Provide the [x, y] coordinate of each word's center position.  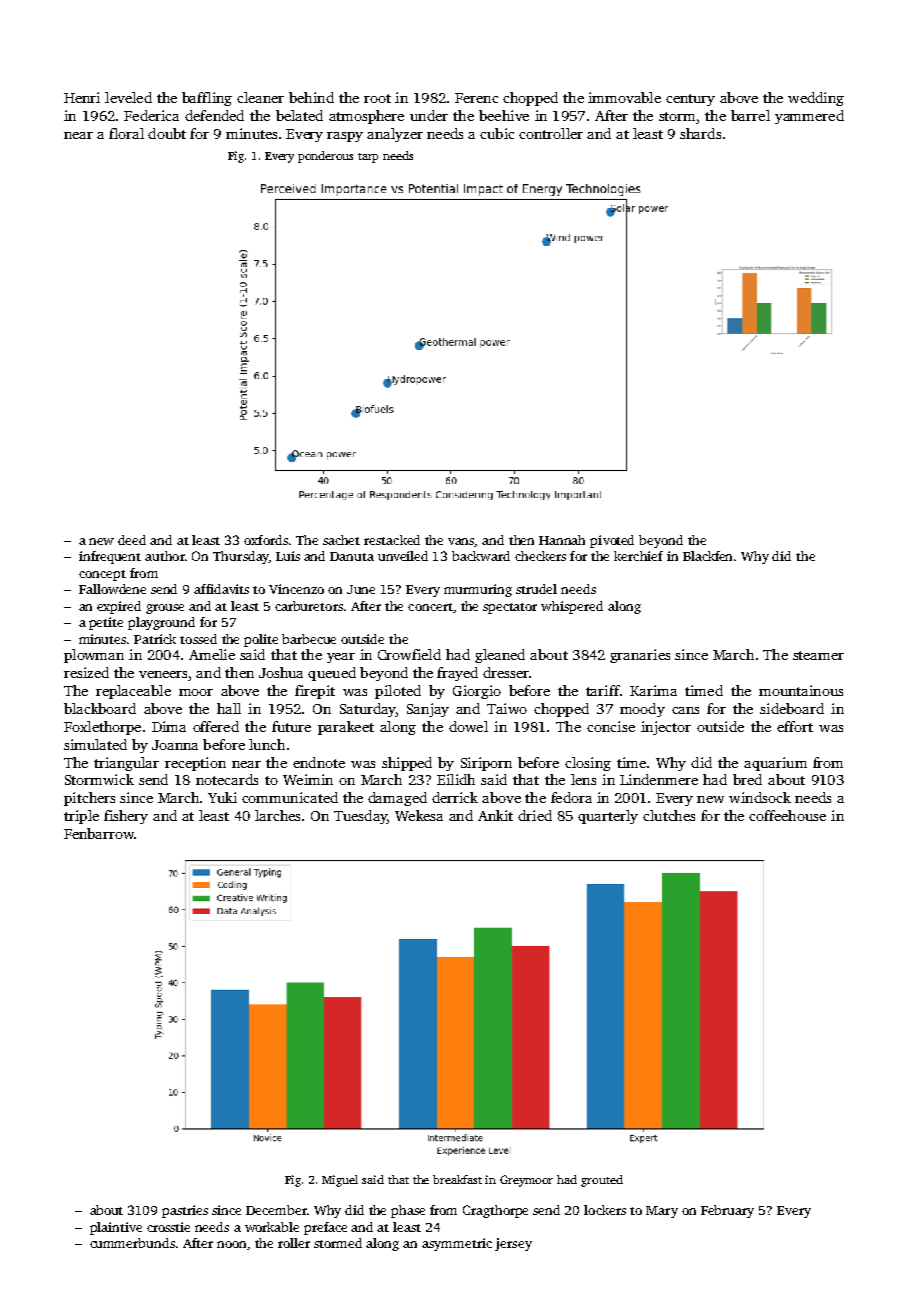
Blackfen [707, 556]
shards [700, 133]
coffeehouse [787, 815]
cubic [497, 133]
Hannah [562, 540]
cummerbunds [132, 1243]
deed [132, 540]
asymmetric [457, 1244]
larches [277, 815]
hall [229, 708]
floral [126, 133]
